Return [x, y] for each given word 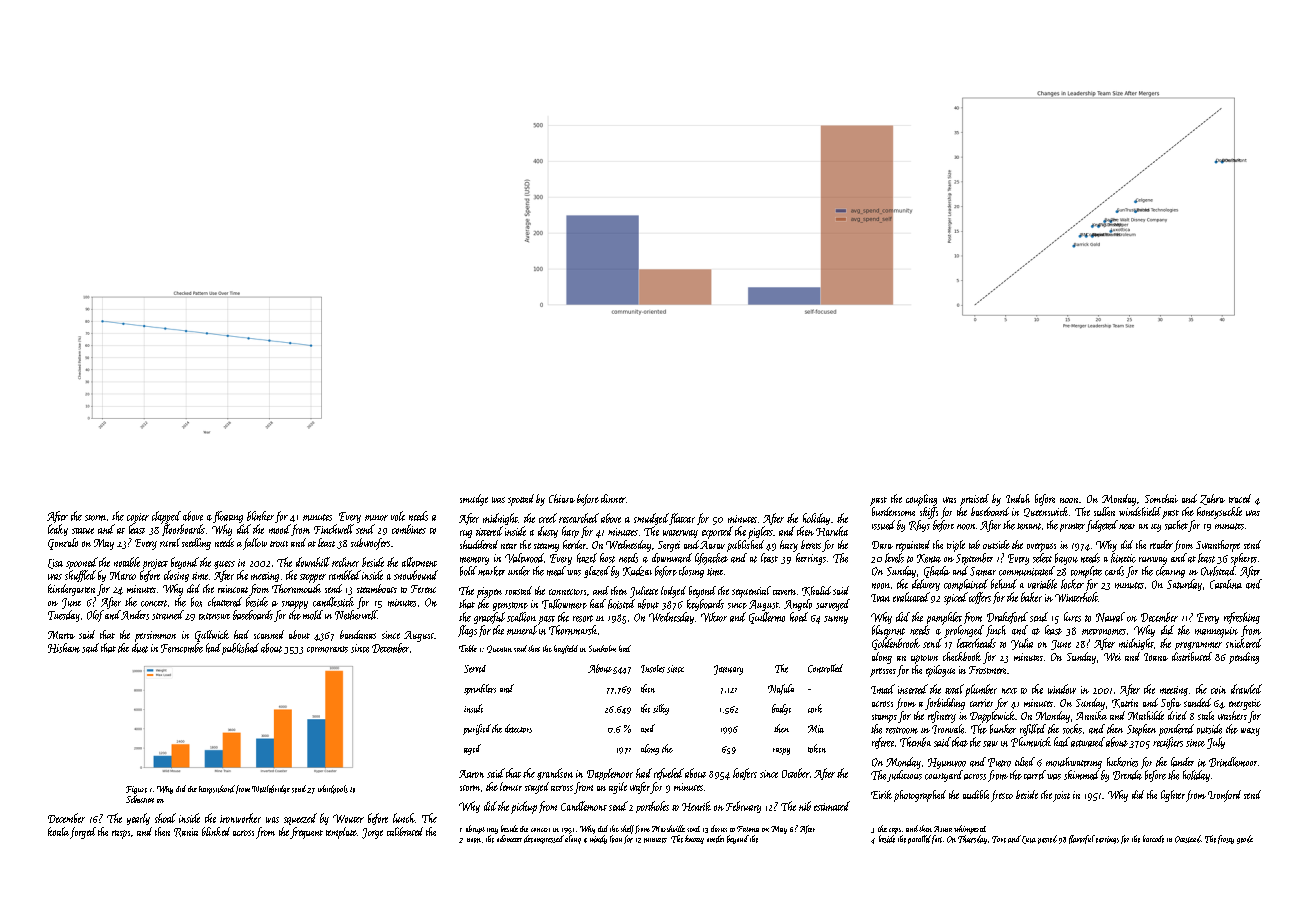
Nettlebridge [271, 789]
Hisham [64, 648]
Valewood [524, 558]
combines [409, 529]
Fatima [748, 829]
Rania [186, 832]
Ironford [1224, 796]
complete [1086, 572]
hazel [587, 558]
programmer [1198, 646]
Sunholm [602, 648]
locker [1072, 584]
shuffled [80, 576]
